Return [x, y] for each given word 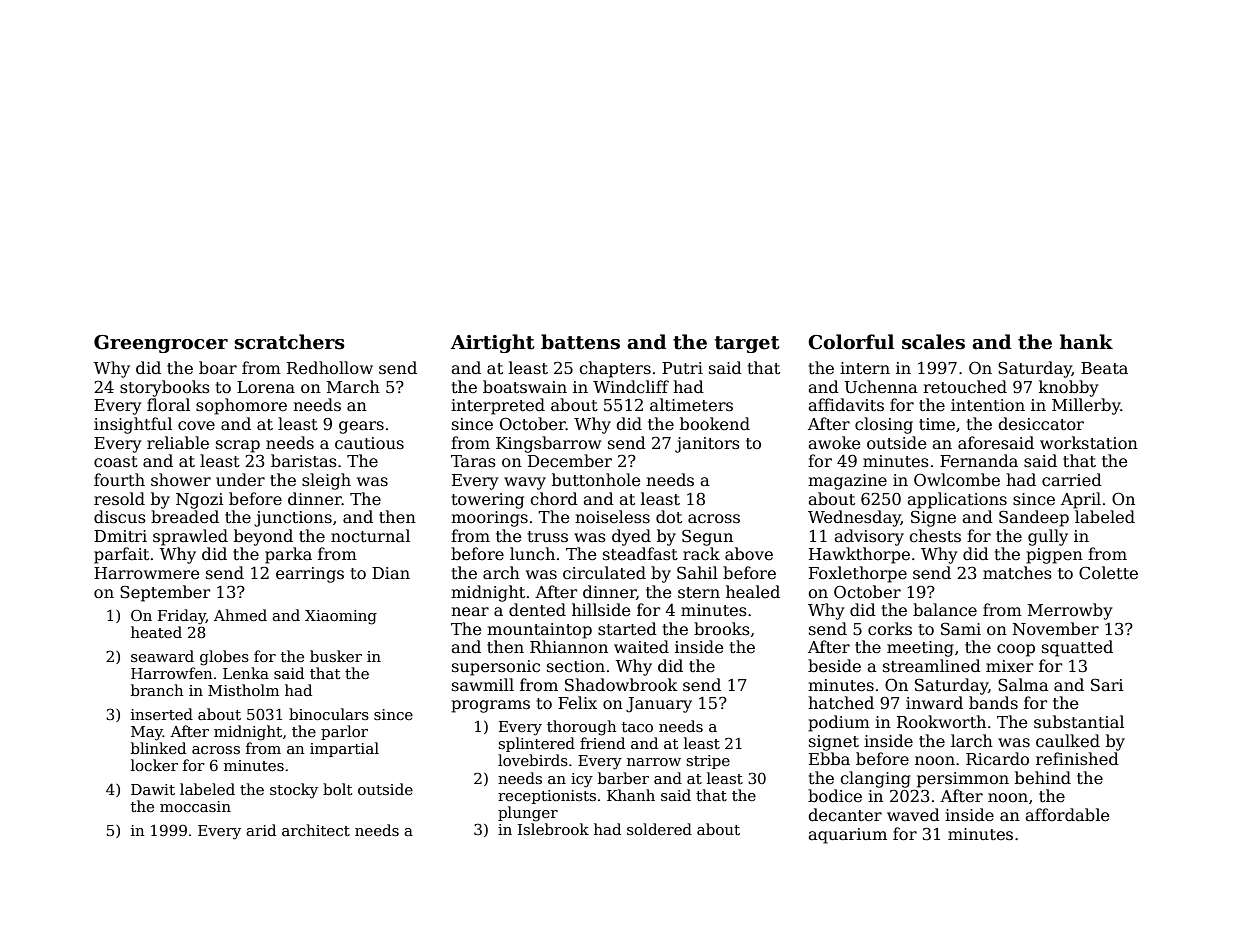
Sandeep [1034, 518]
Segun [707, 537]
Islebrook [553, 829]
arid [261, 830]
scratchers [290, 342]
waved [913, 815]
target [747, 344]
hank [1086, 342]
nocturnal [370, 535]
